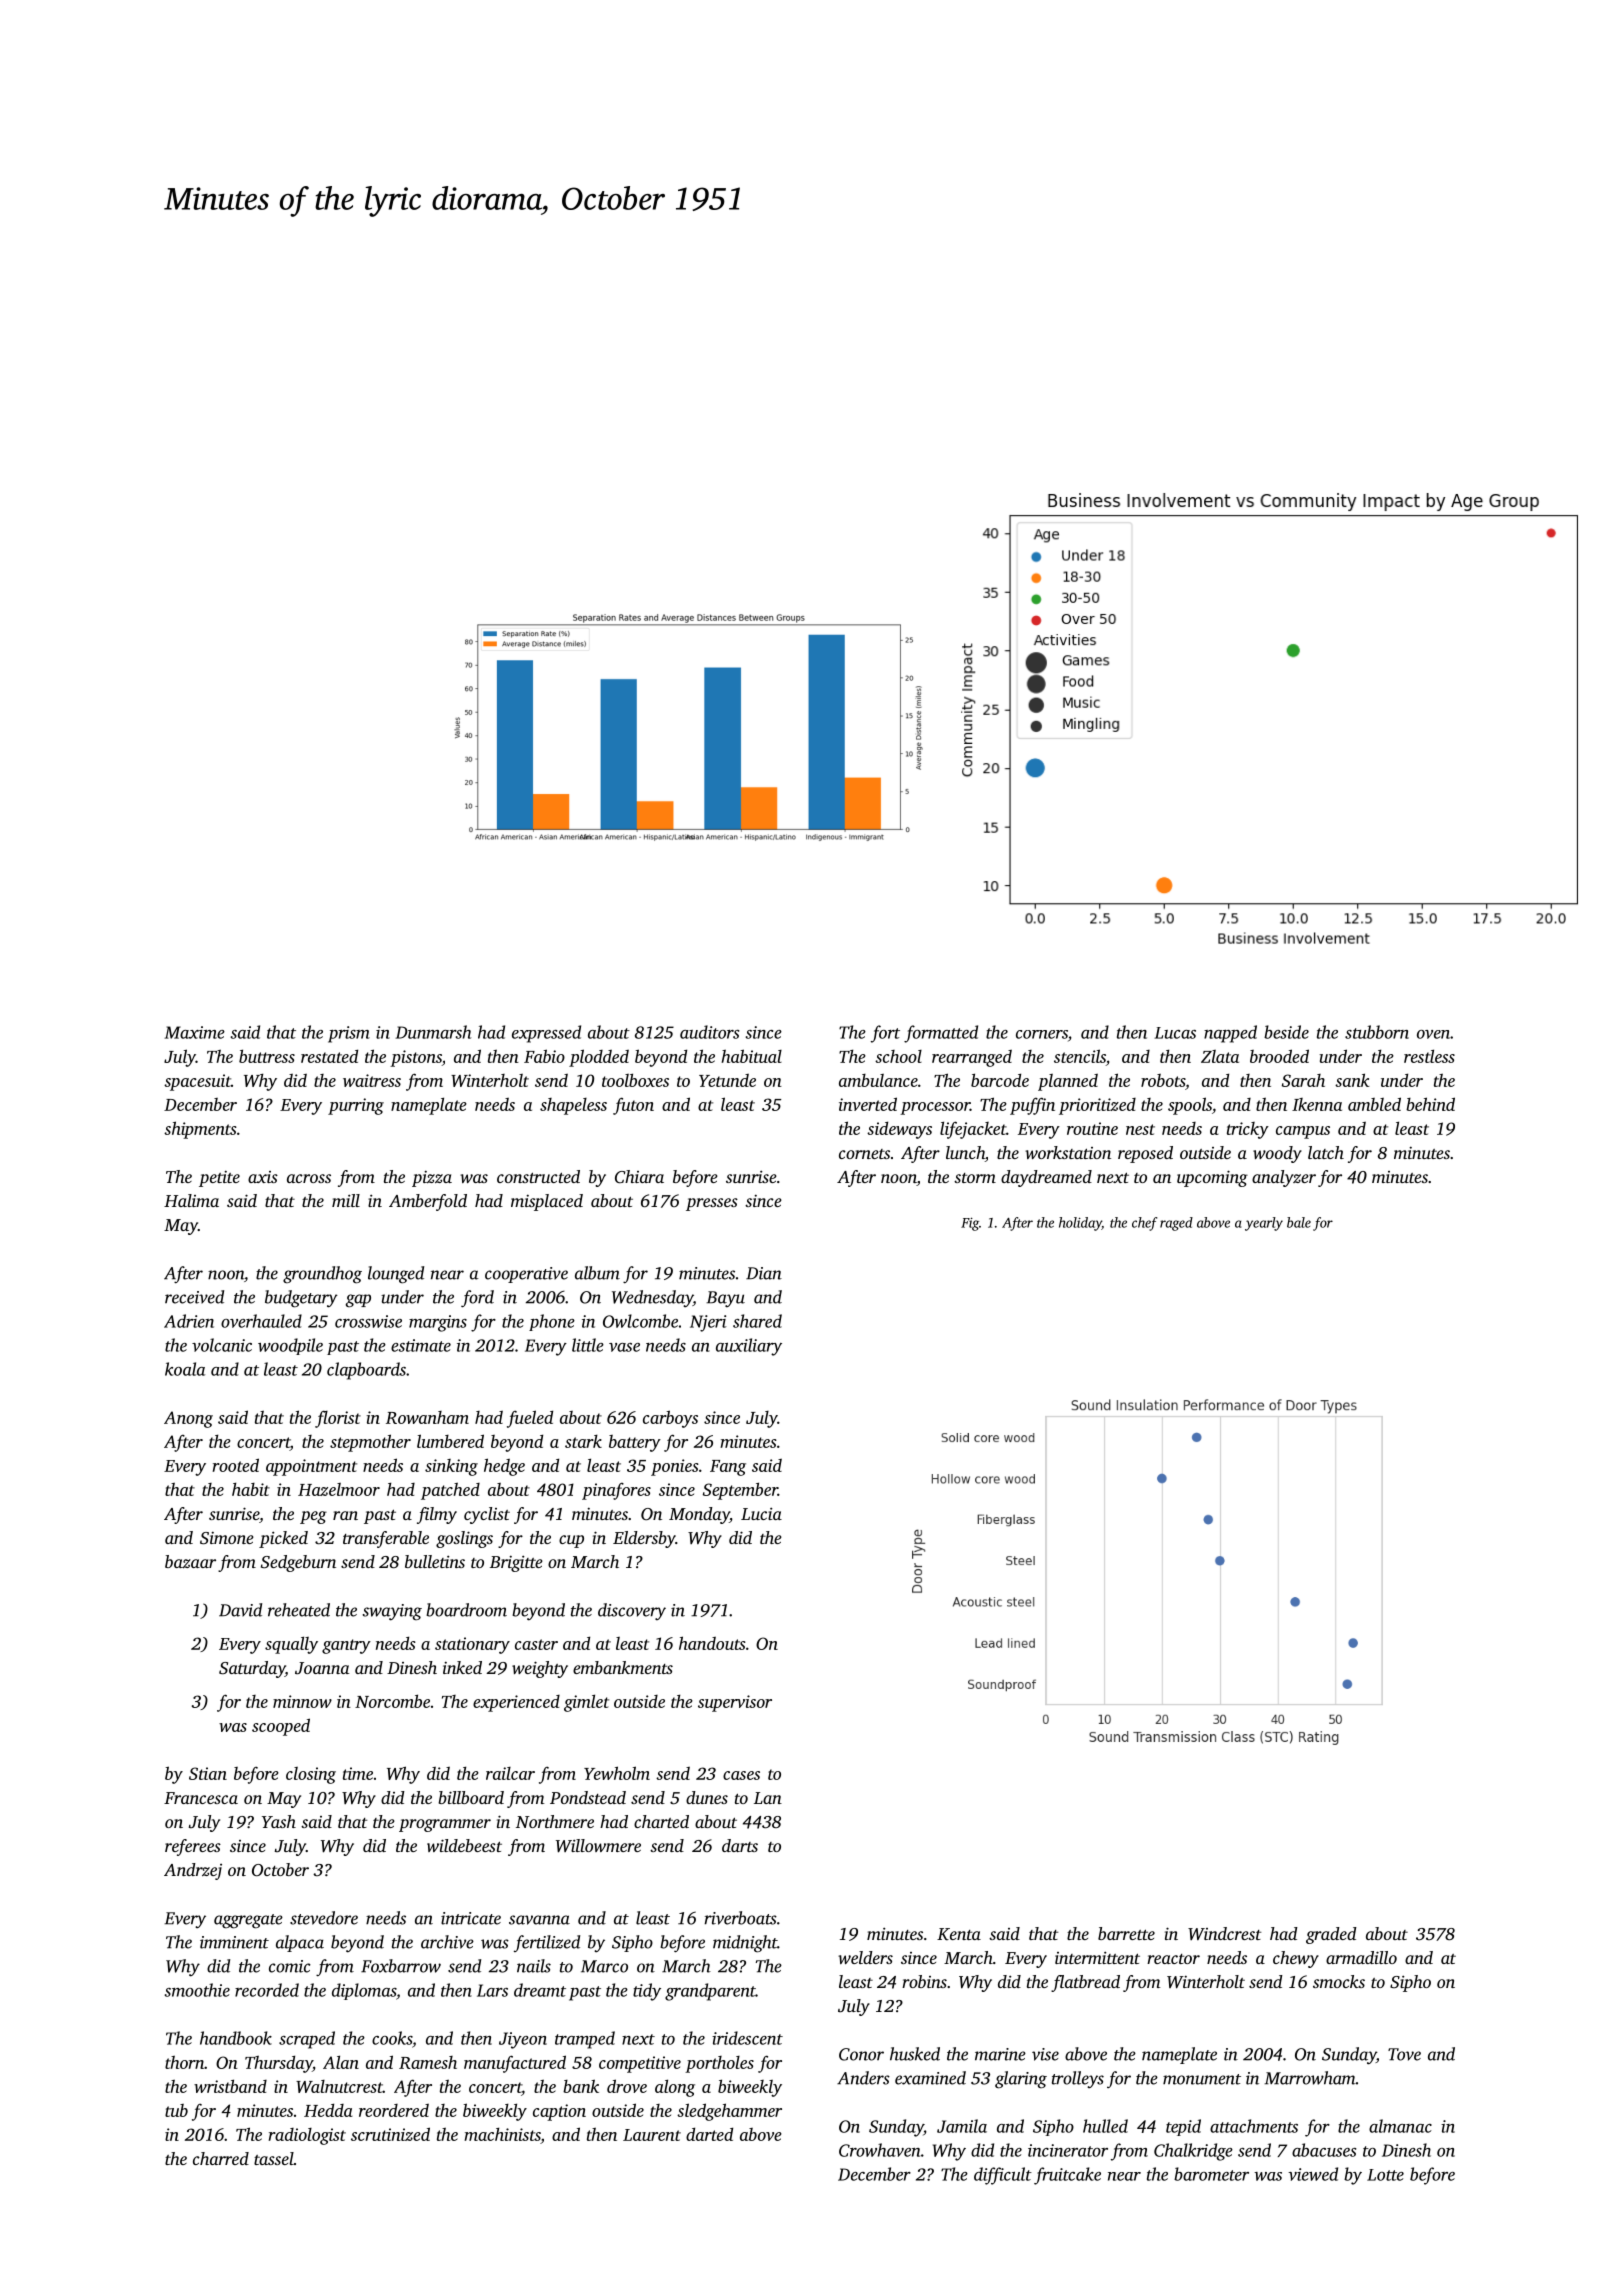  What do you see at coordinates (370, 1443) in the screenshot?
I see `stepmother` at bounding box center [370, 1443].
